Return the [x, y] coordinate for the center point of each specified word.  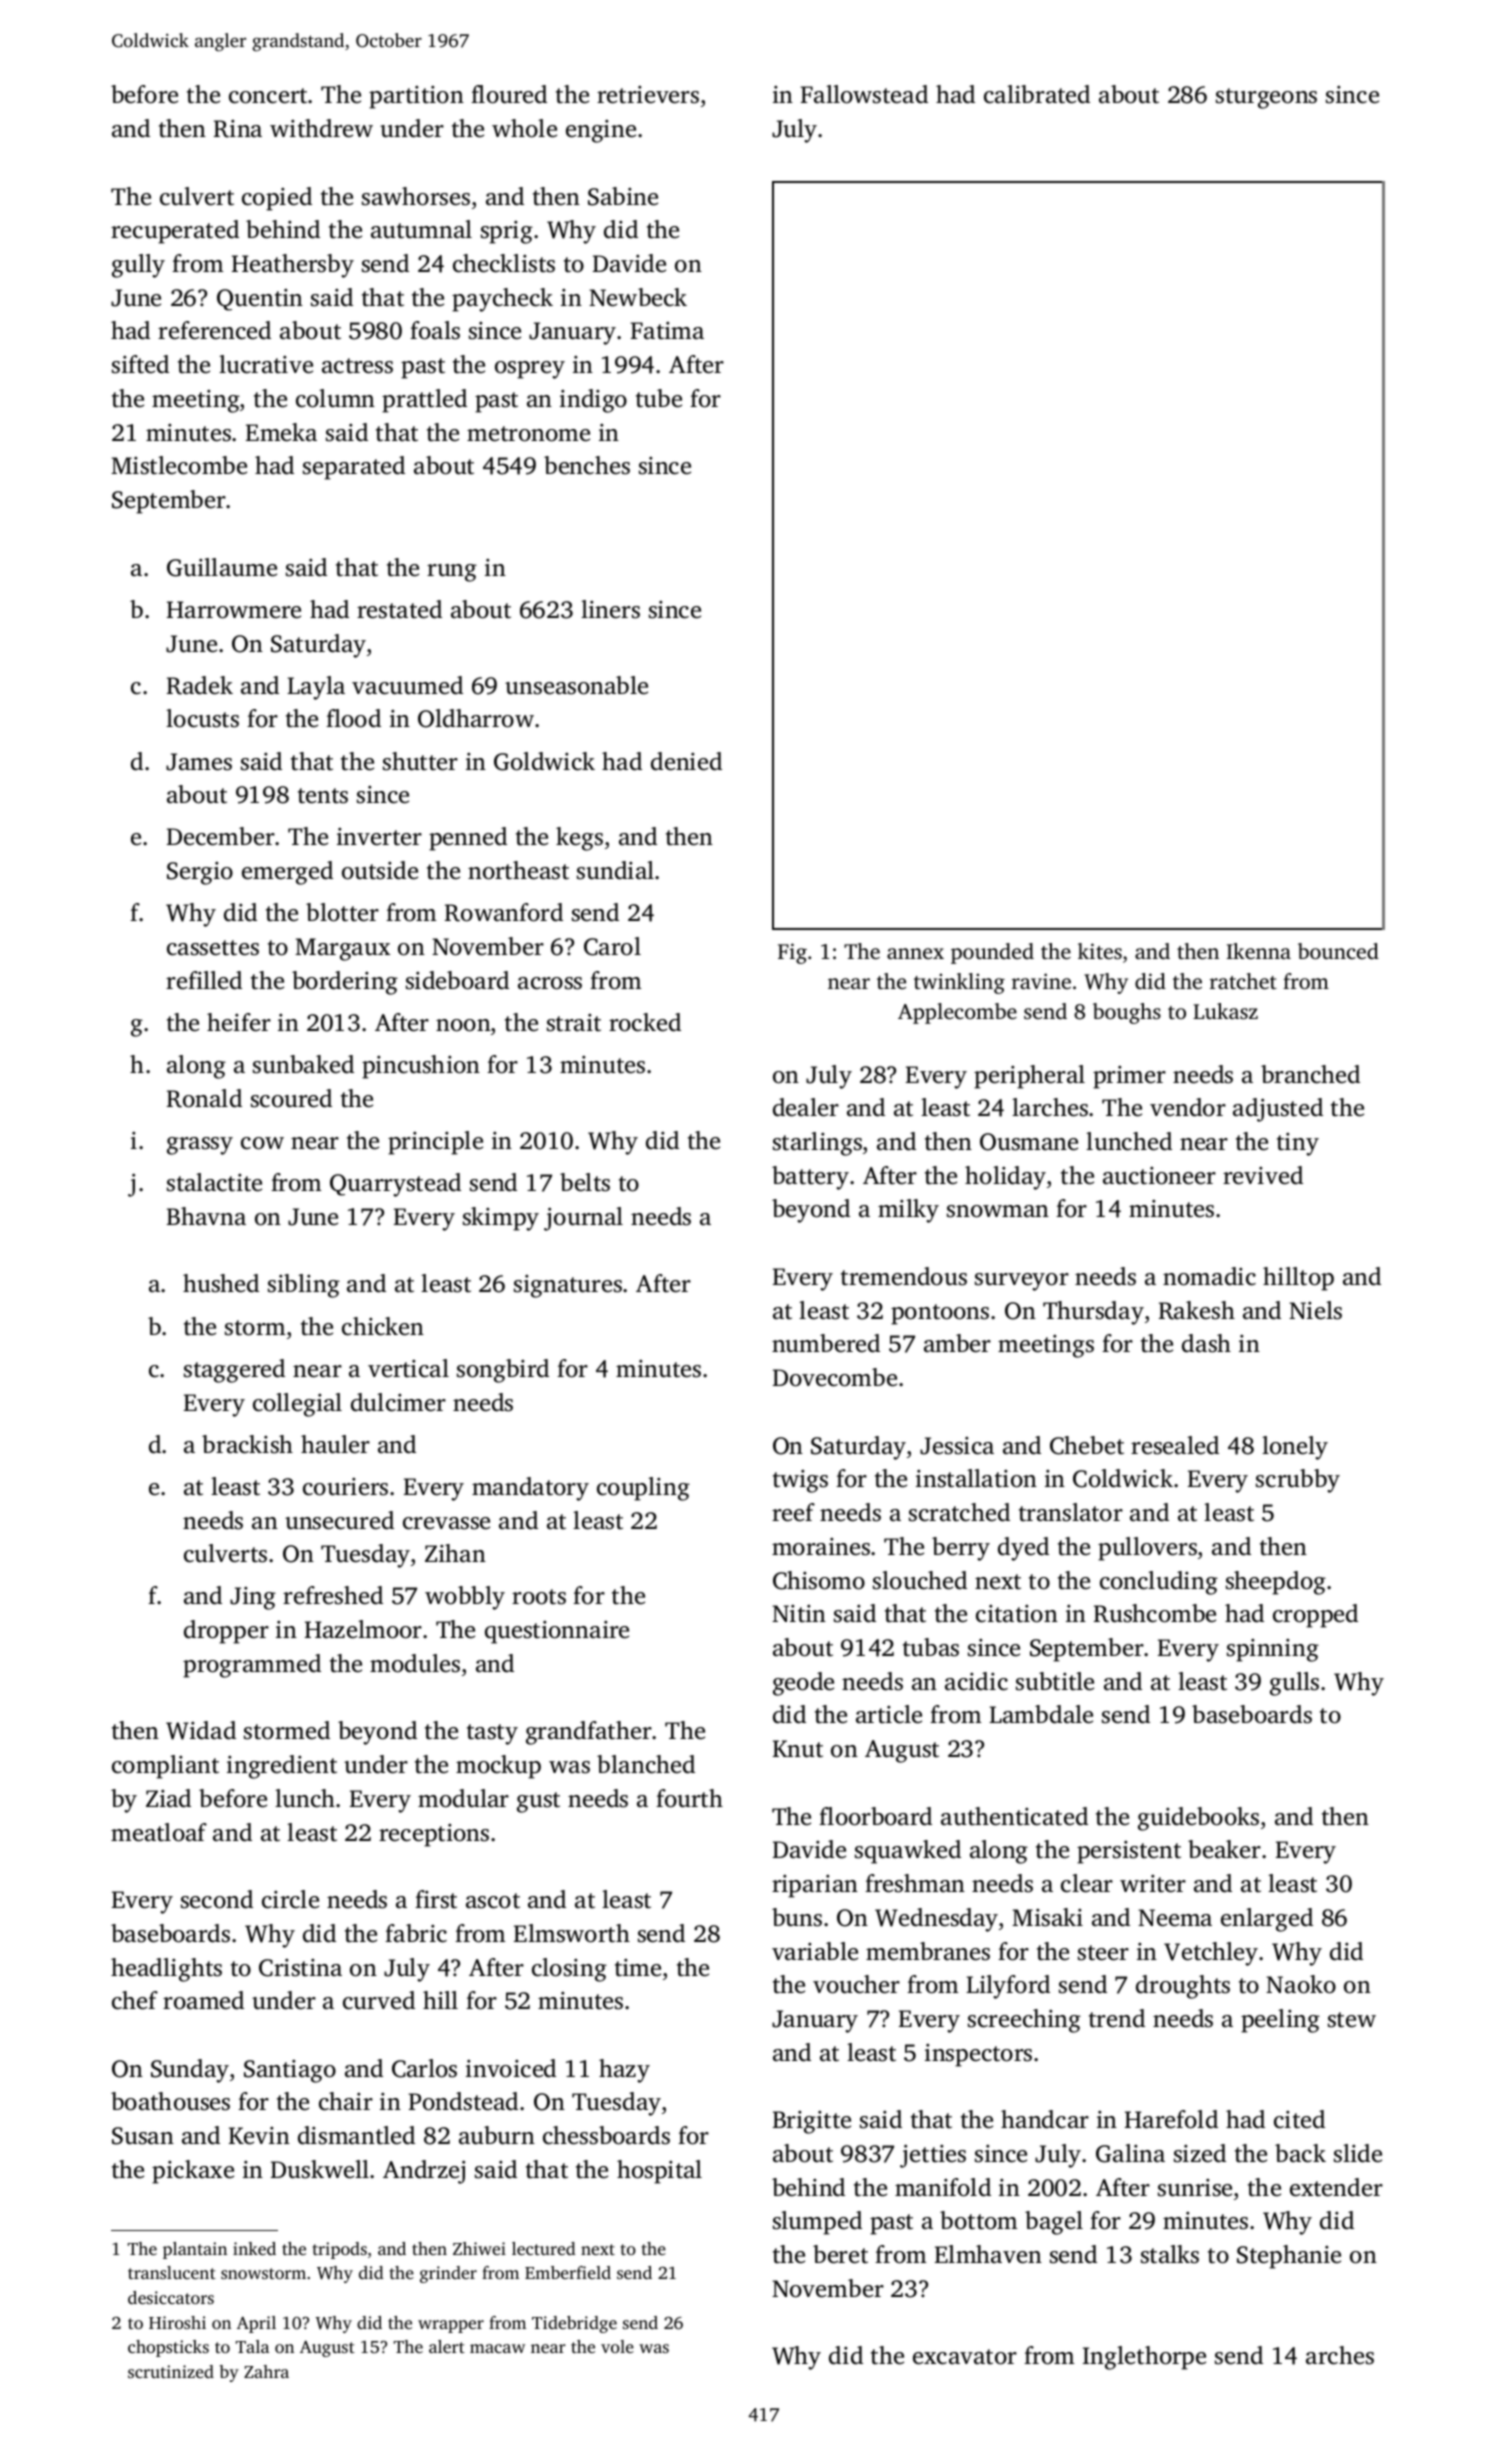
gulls [1294, 1684]
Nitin [799, 1614]
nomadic [1209, 1276]
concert [269, 96]
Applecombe [957, 1013]
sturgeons [1266, 98]
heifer [239, 1022]
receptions [434, 1835]
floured [509, 94]
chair [346, 2101]
